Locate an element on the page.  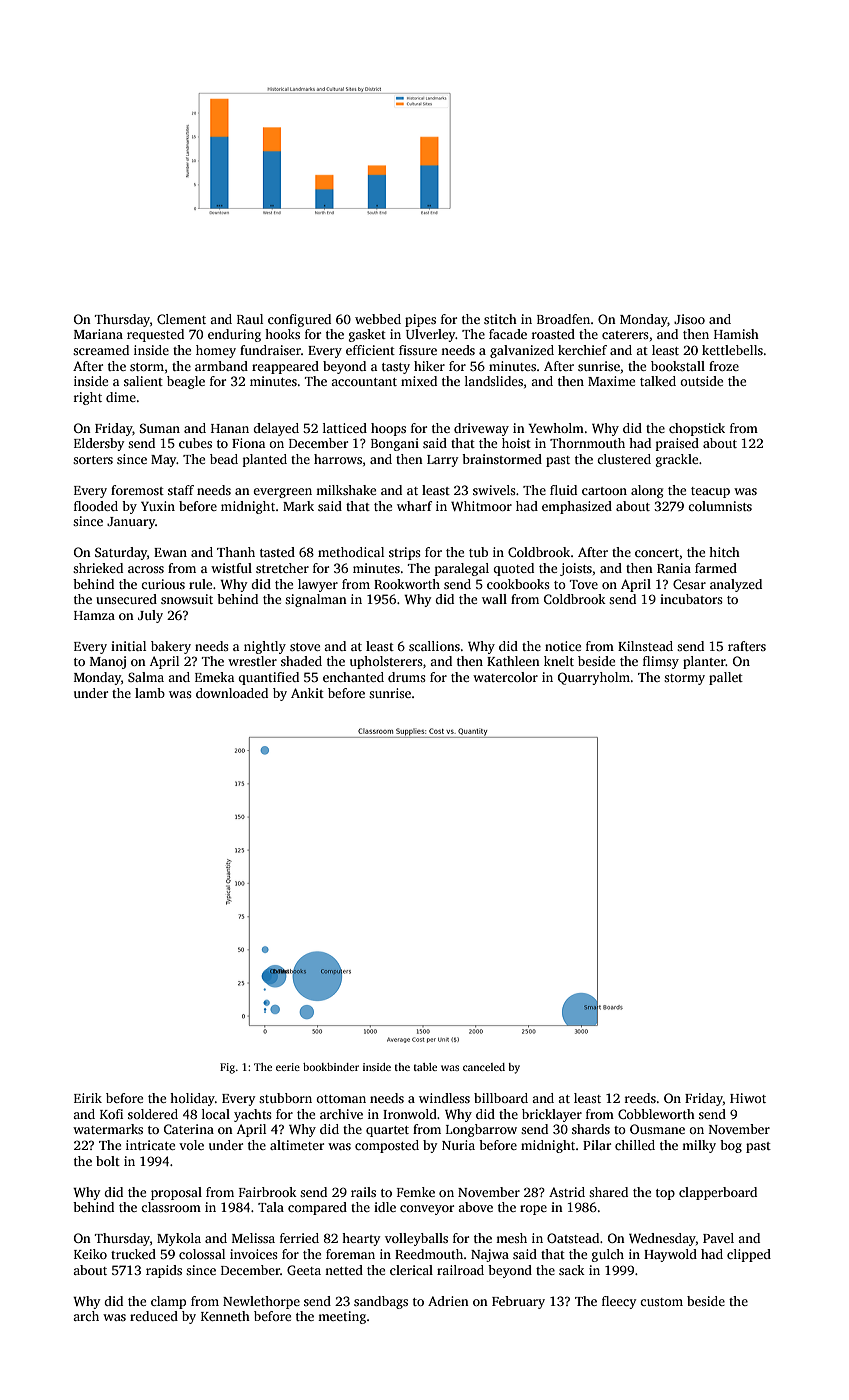
Yuxin is located at coordinates (158, 506).
